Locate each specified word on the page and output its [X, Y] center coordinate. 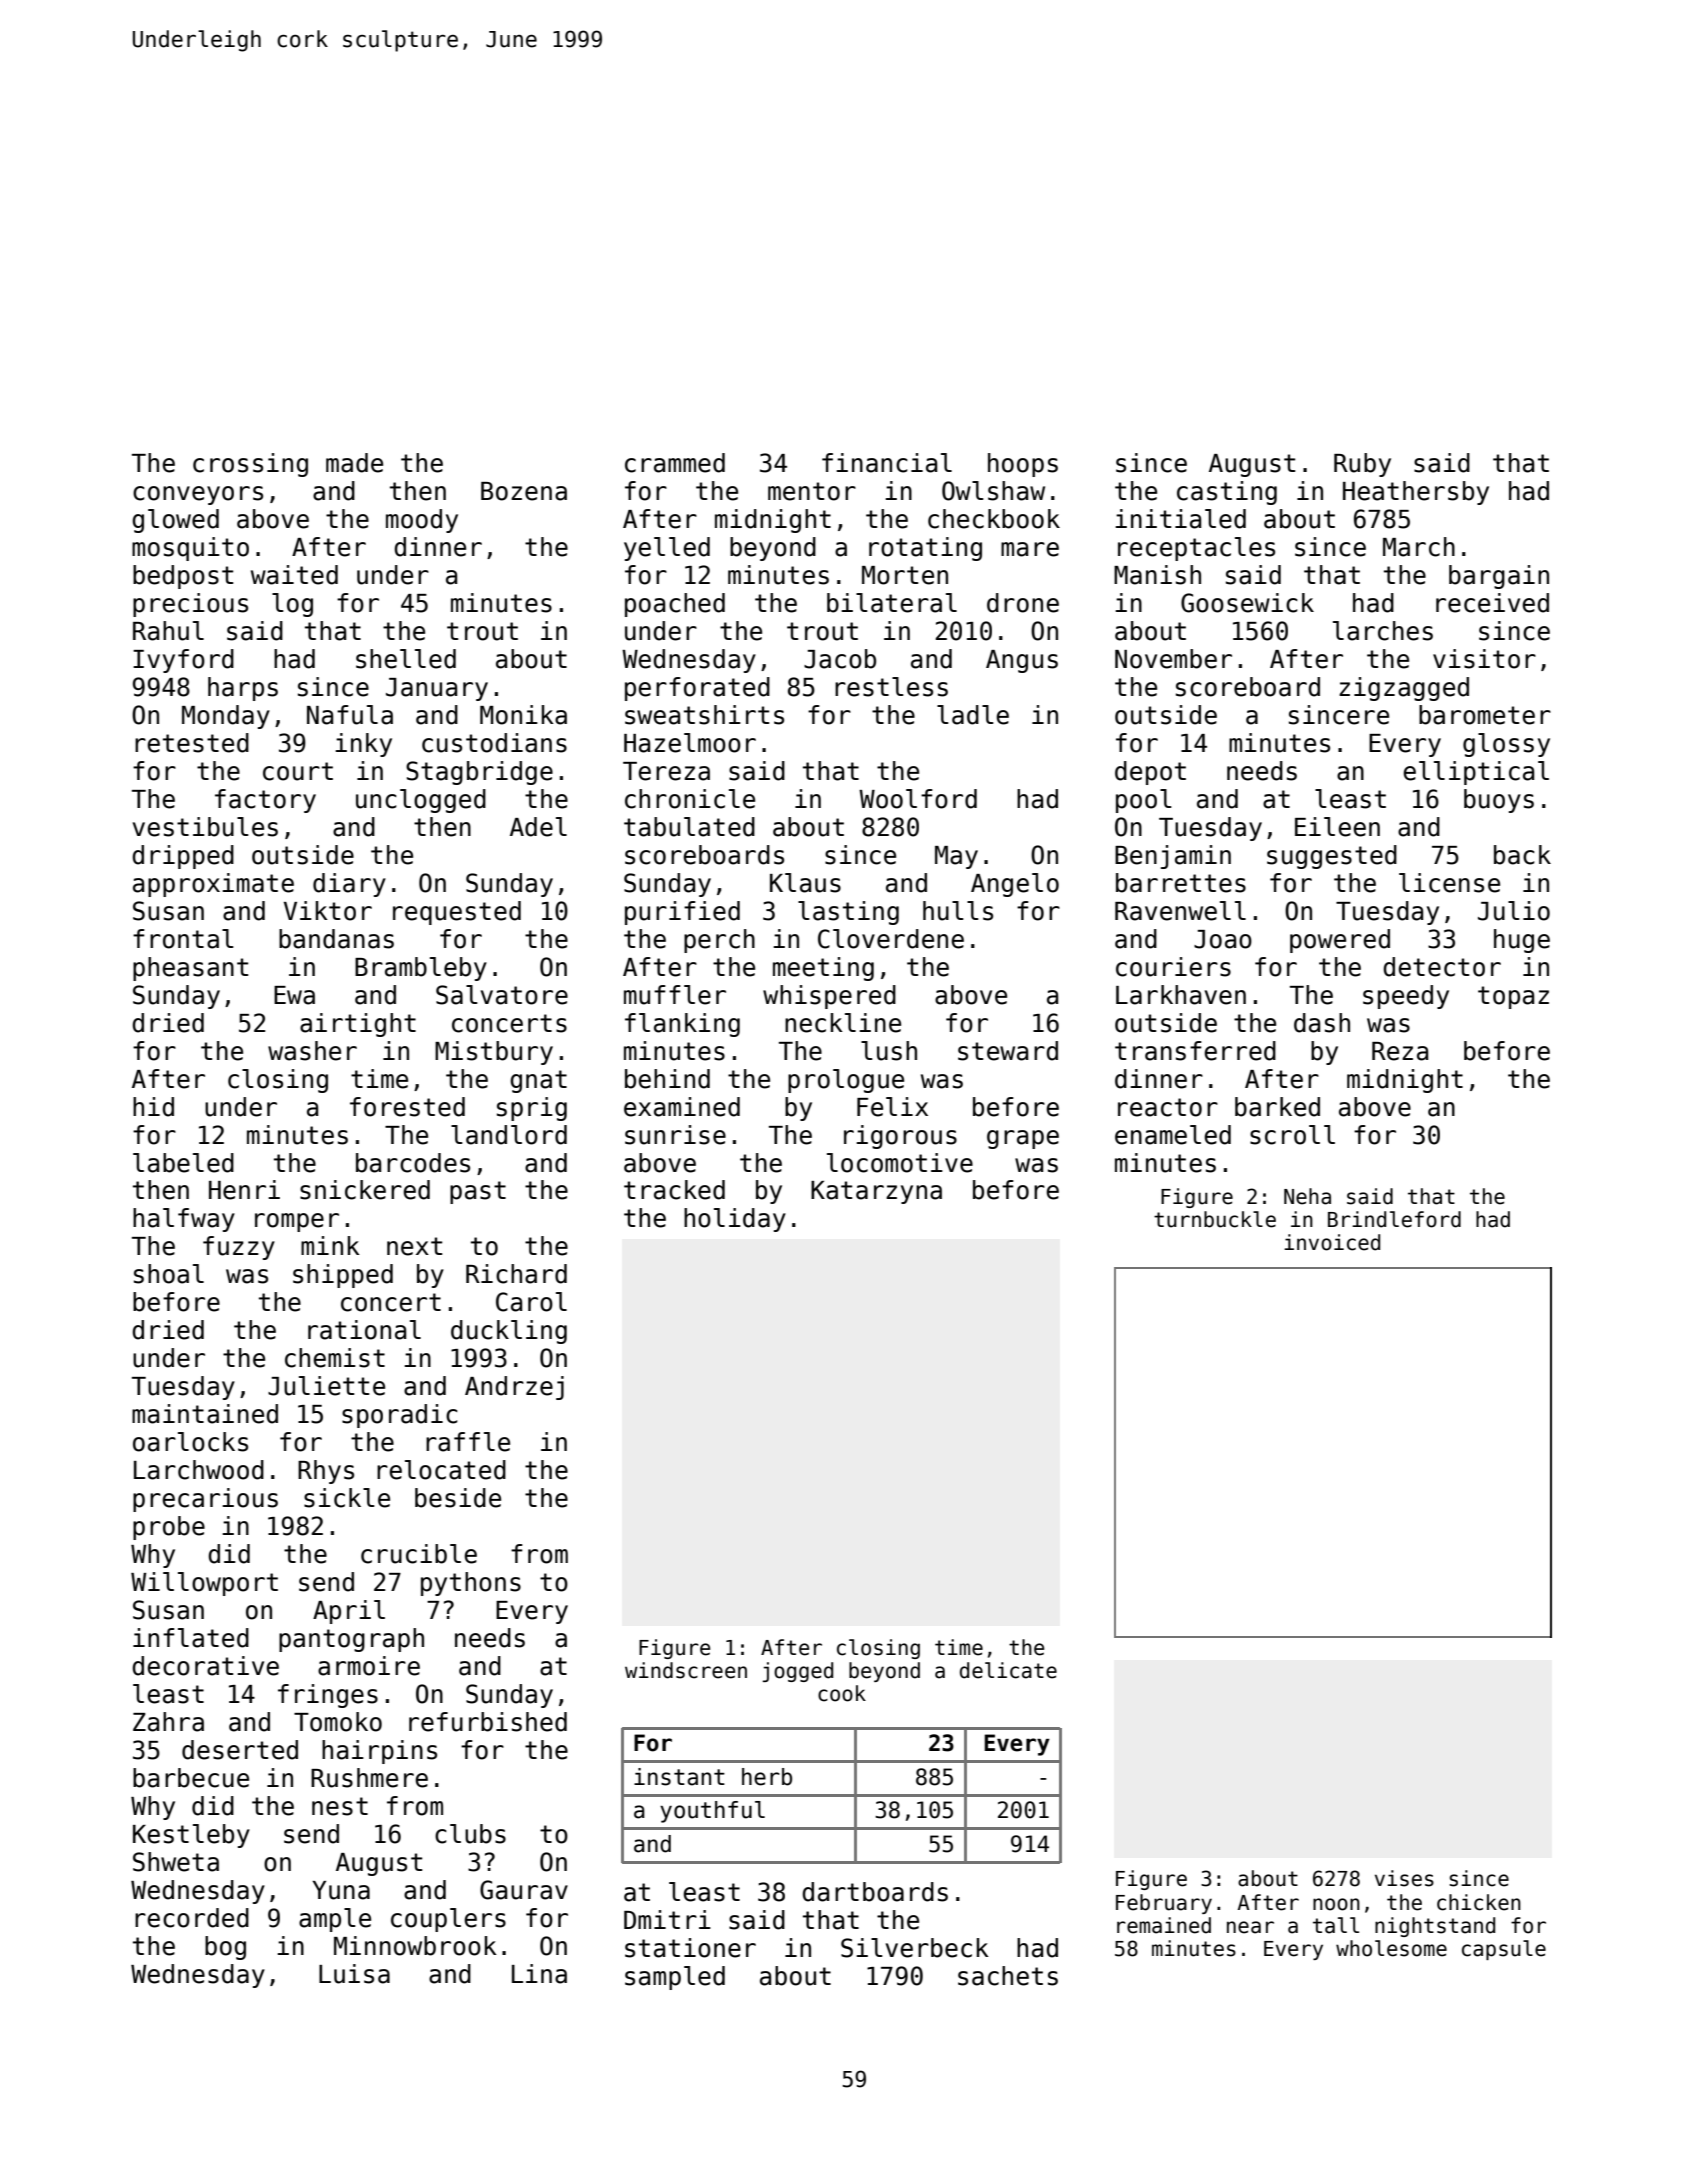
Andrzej [514, 1388]
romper [297, 1222]
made [354, 463]
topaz [1513, 997]
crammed [675, 463]
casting [1227, 493]
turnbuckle [1215, 1219]
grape [1023, 1139]
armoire [369, 1666]
